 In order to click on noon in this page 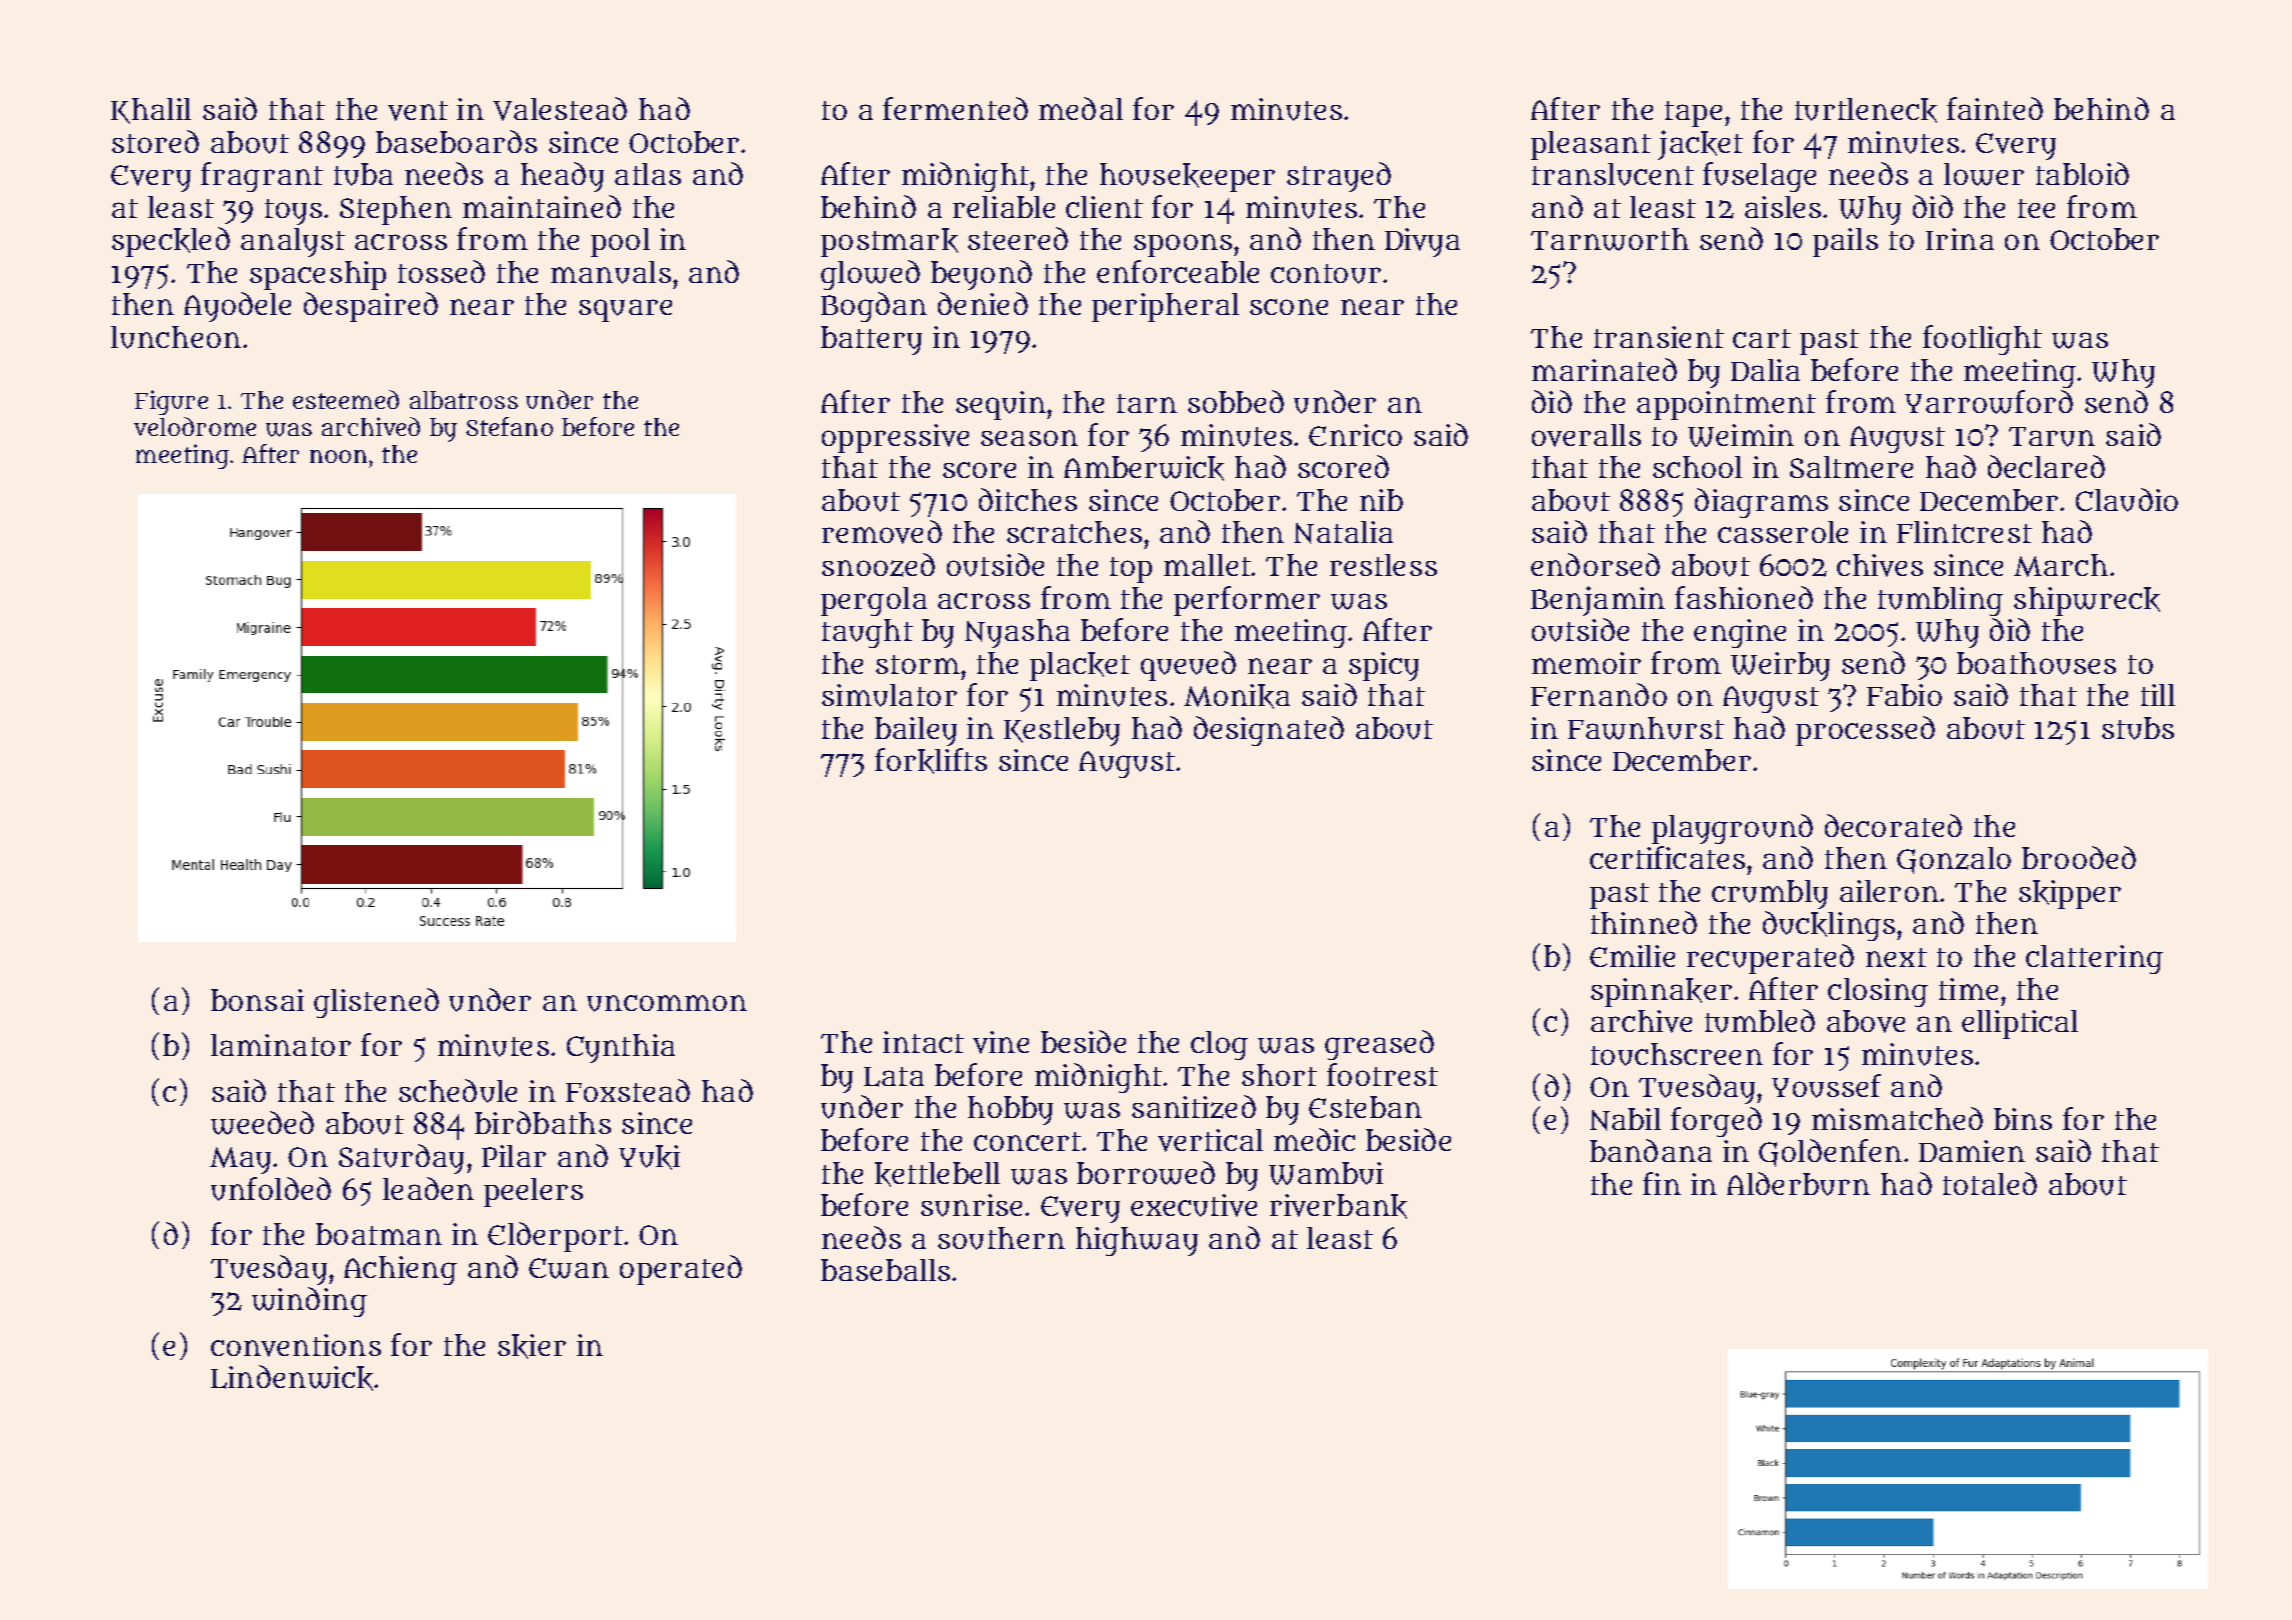, I will do `click(338, 456)`.
